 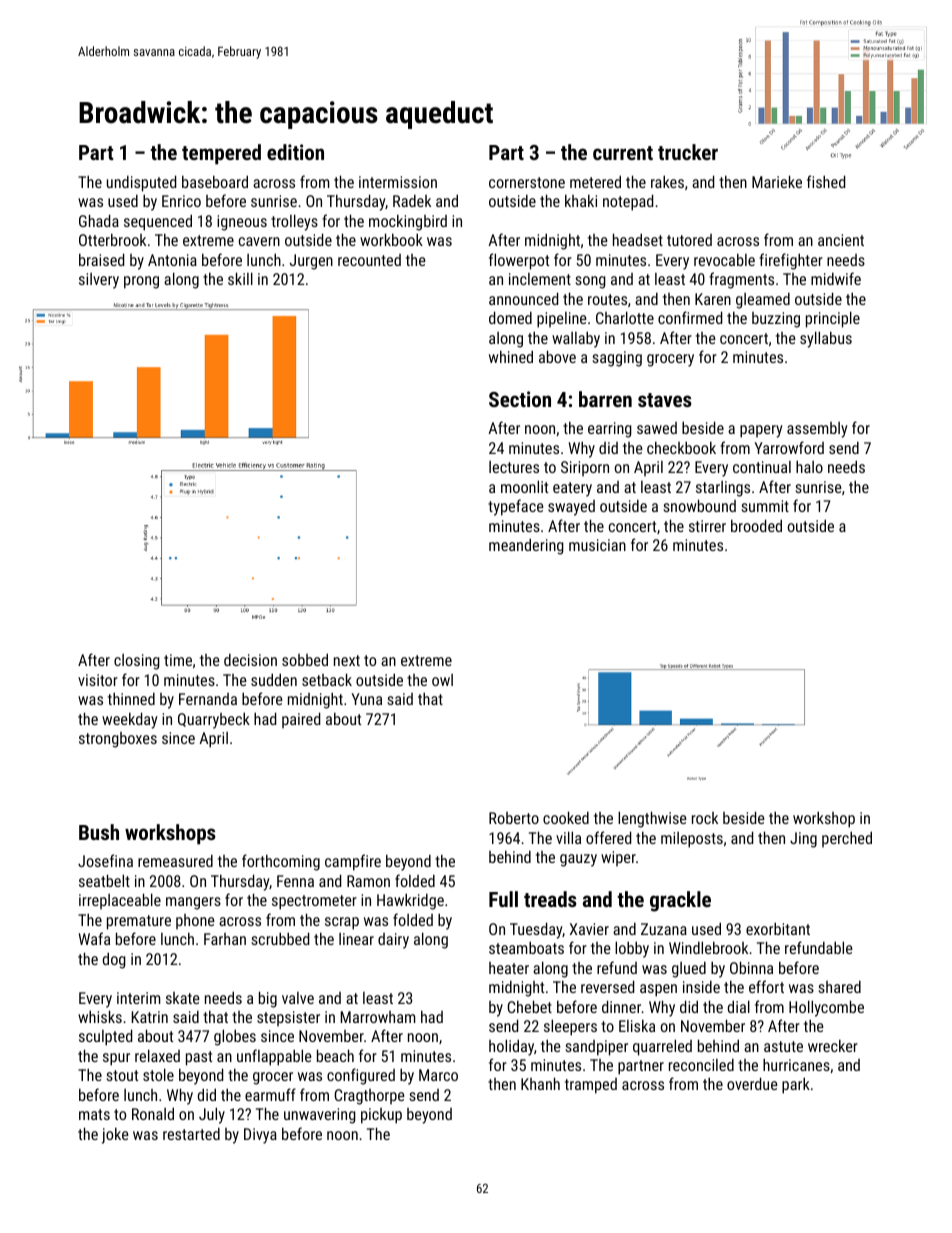 I want to click on edition, so click(x=295, y=152).
